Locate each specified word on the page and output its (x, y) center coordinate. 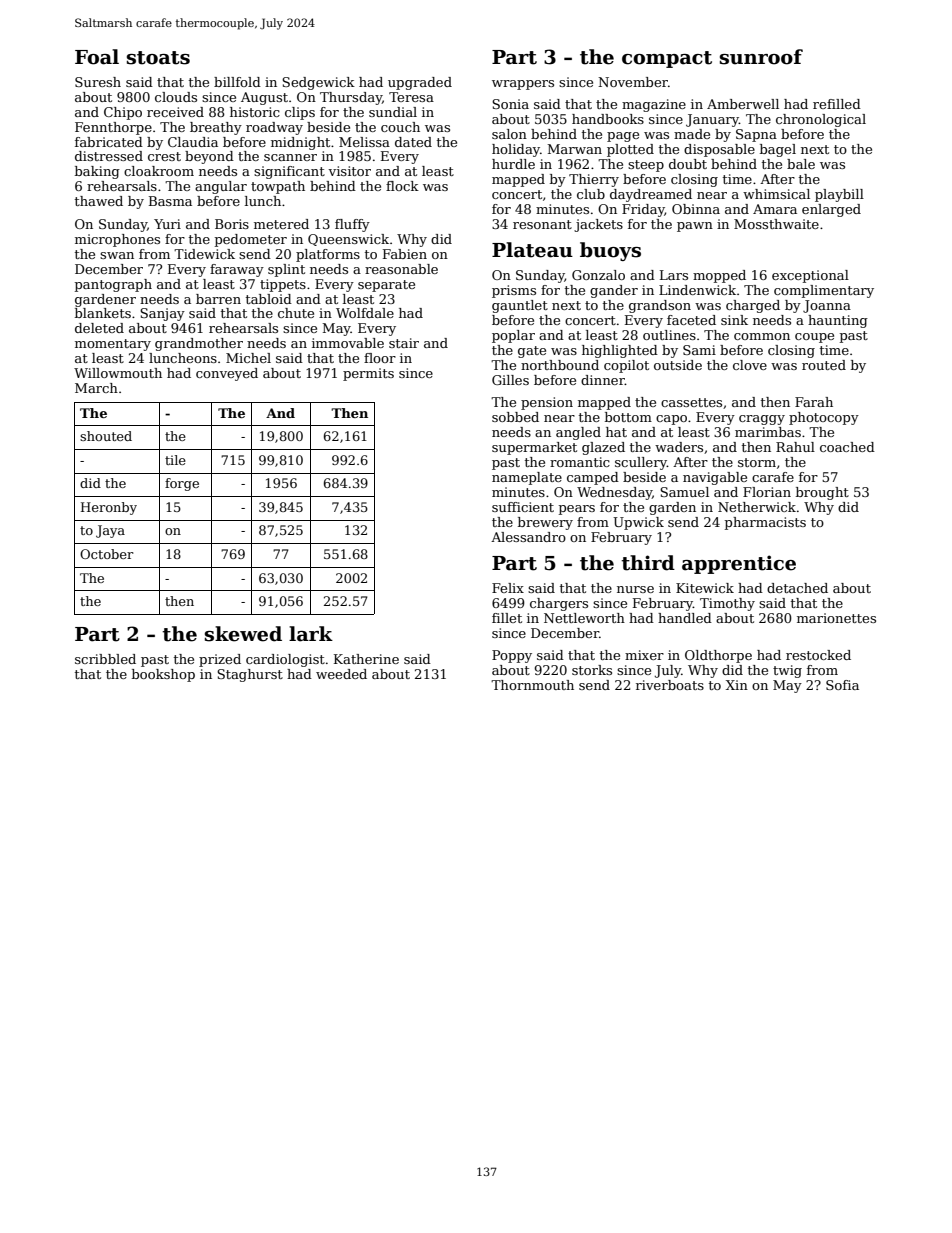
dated (413, 142)
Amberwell (743, 104)
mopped (719, 276)
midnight (300, 143)
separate (386, 286)
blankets (103, 313)
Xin (737, 685)
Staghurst (250, 675)
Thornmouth (532, 685)
